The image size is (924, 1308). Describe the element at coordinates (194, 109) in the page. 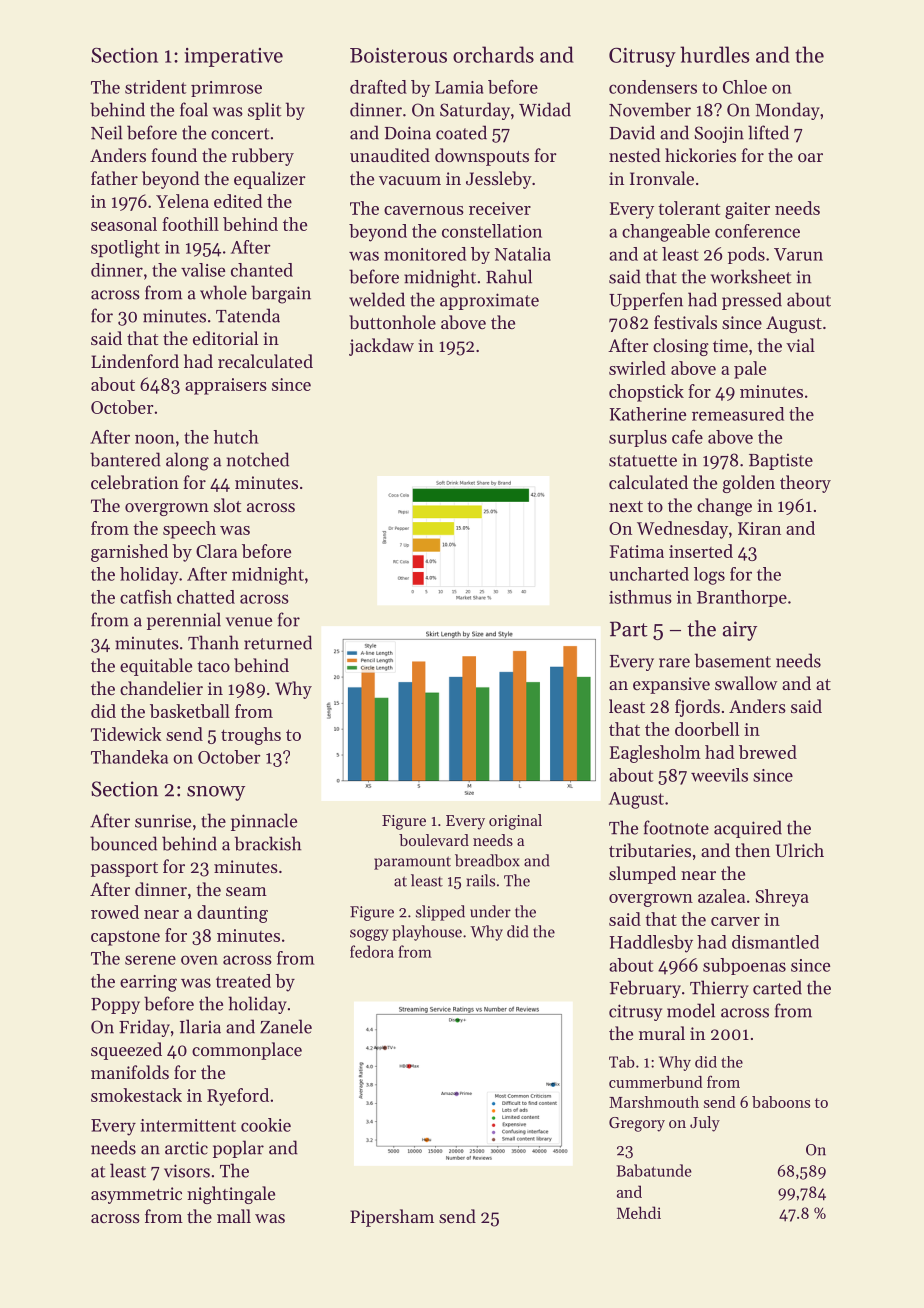

I see `foal` at that location.
